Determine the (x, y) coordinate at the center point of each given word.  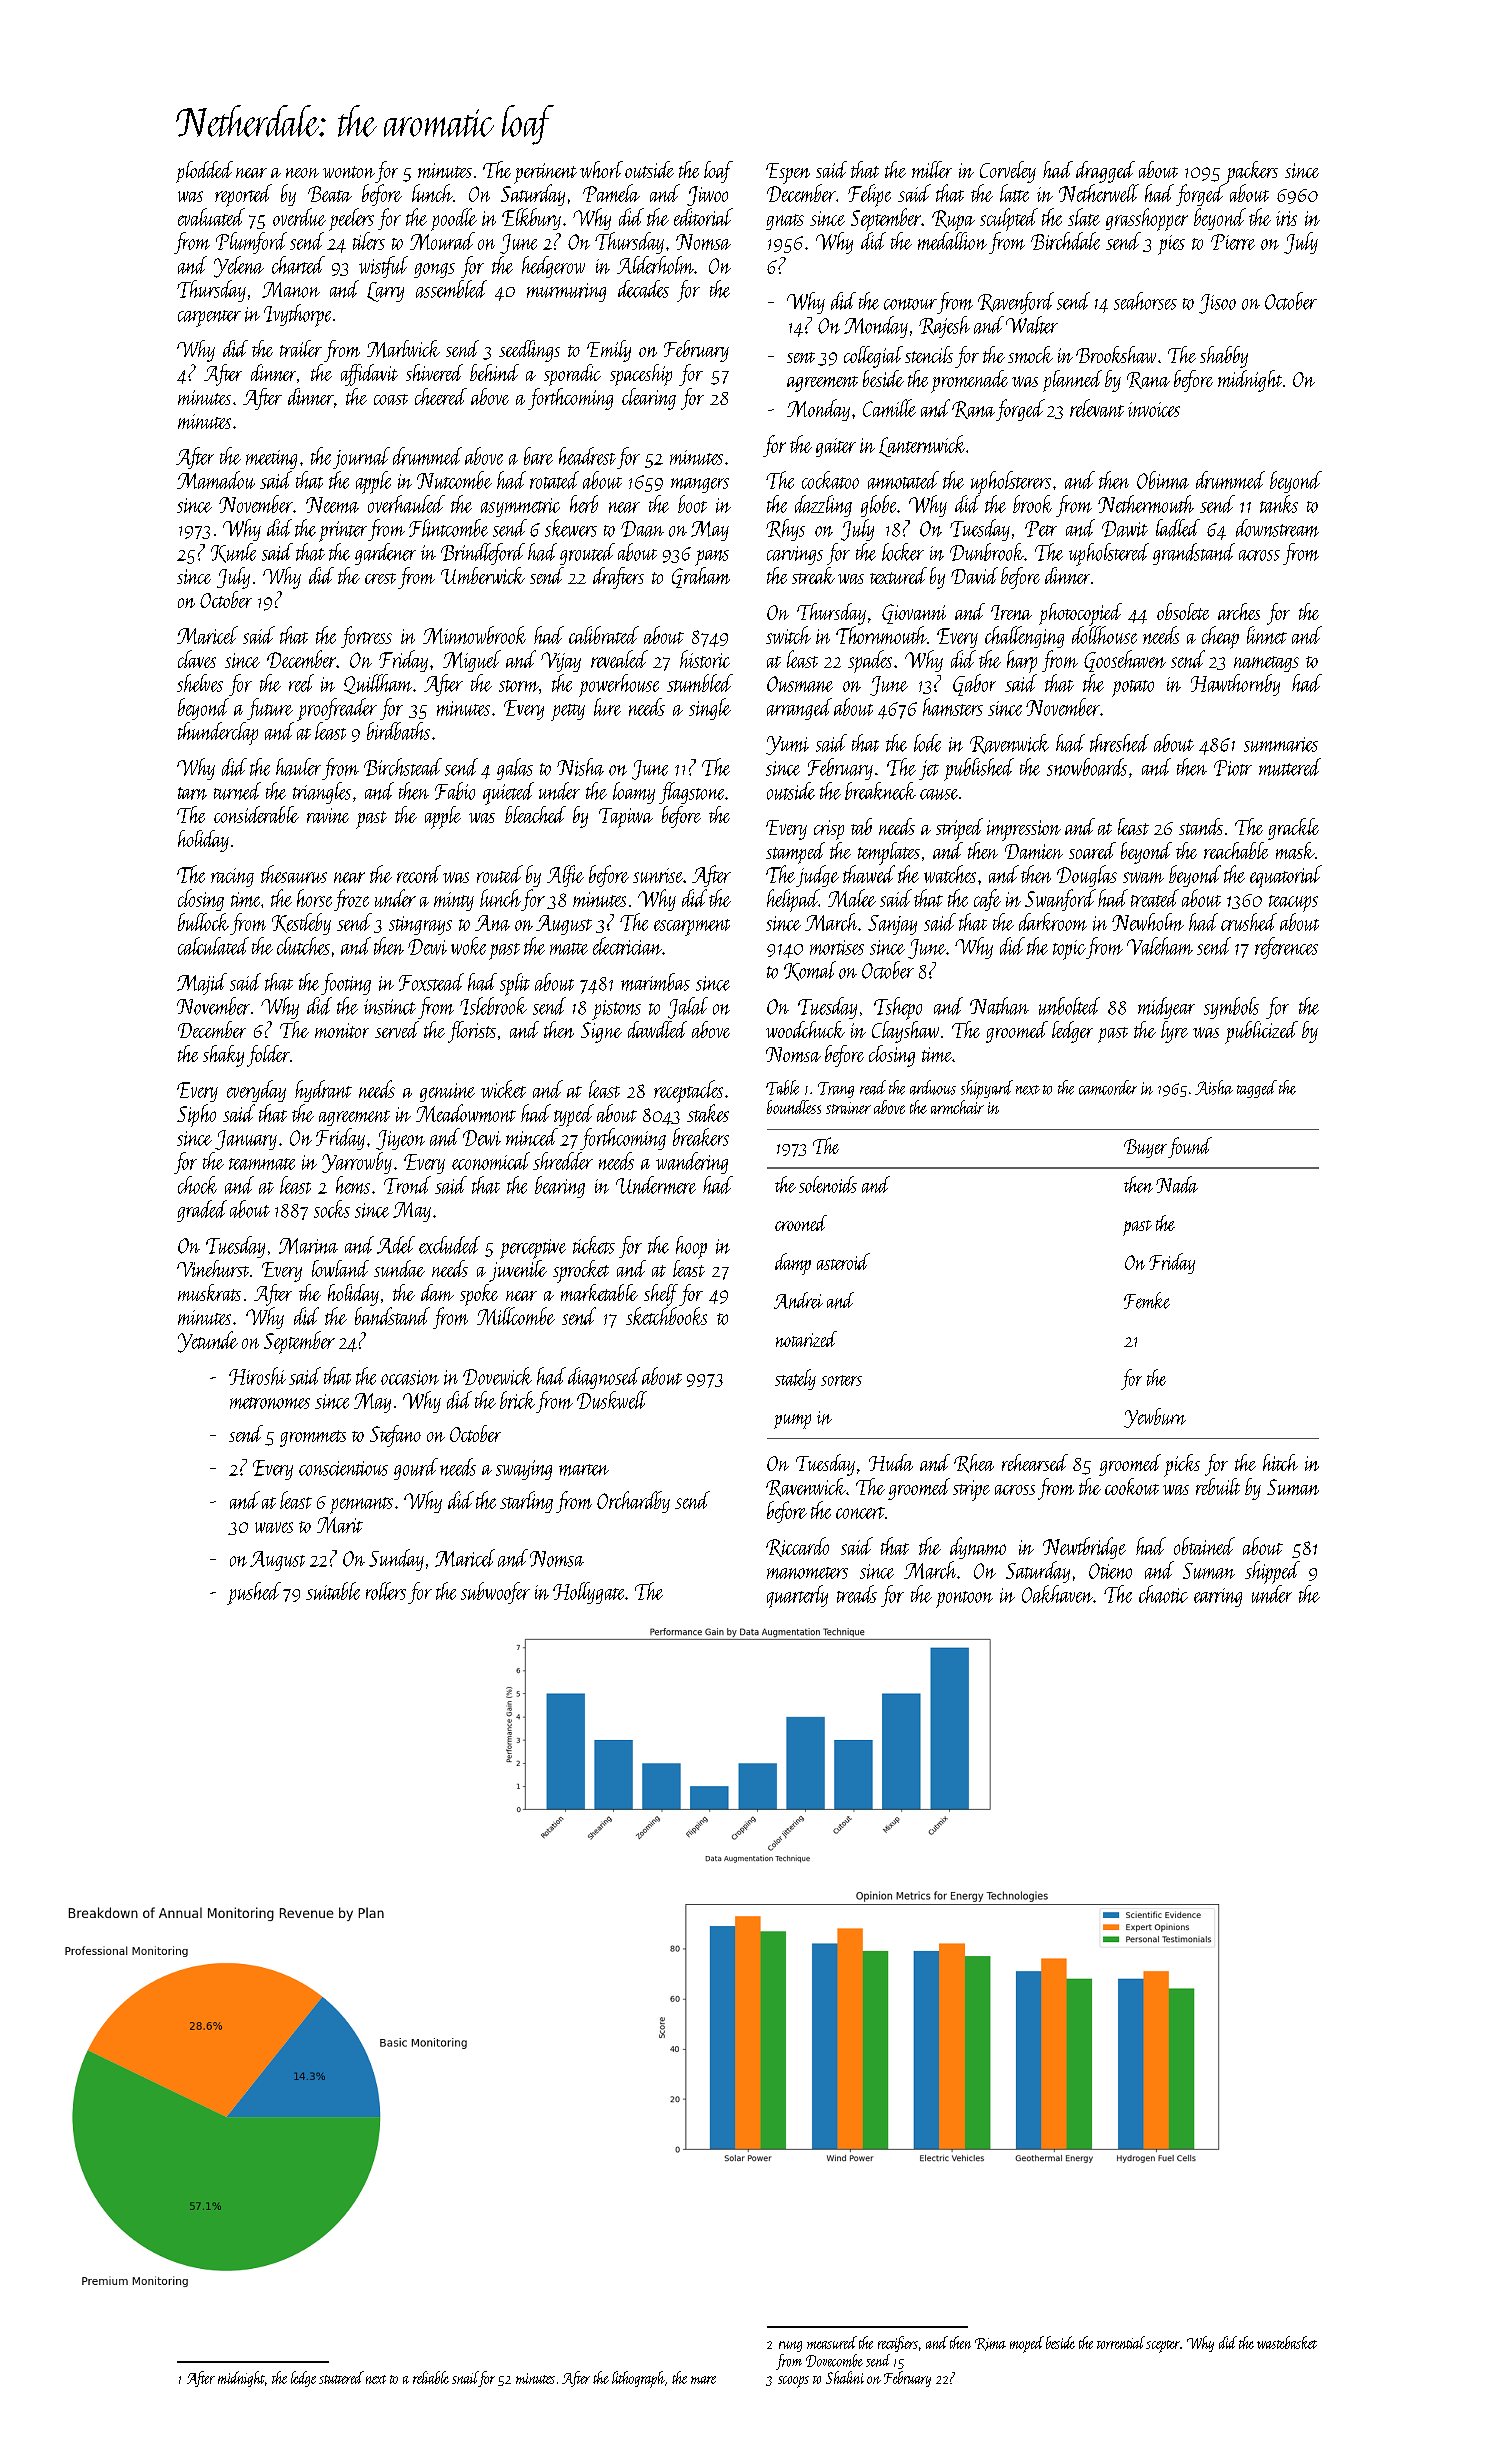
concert (860, 1513)
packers (1251, 172)
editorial (703, 217)
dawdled (657, 1029)
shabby (1224, 357)
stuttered (341, 2377)
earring (1218, 1597)
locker (903, 552)
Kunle (233, 553)
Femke (1147, 1300)
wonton (349, 172)
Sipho (196, 1115)
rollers (386, 1591)
